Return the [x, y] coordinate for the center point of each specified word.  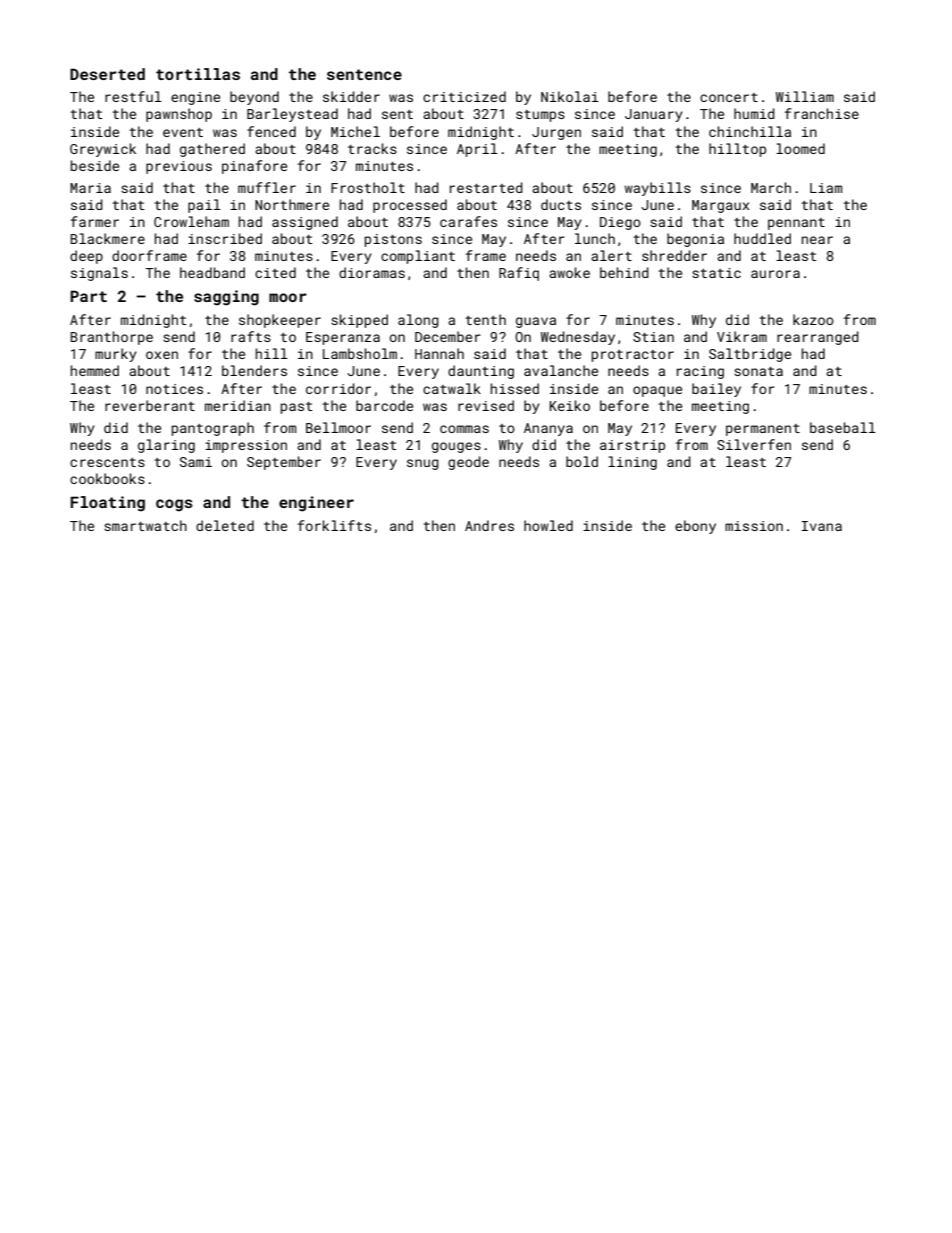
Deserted [107, 74]
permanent [763, 430]
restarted [486, 187]
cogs [174, 505]
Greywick [103, 150]
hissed [515, 388]
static [716, 273]
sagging [226, 298]
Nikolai [570, 96]
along [418, 321]
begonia [695, 240]
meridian [238, 405]
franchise [822, 113]
